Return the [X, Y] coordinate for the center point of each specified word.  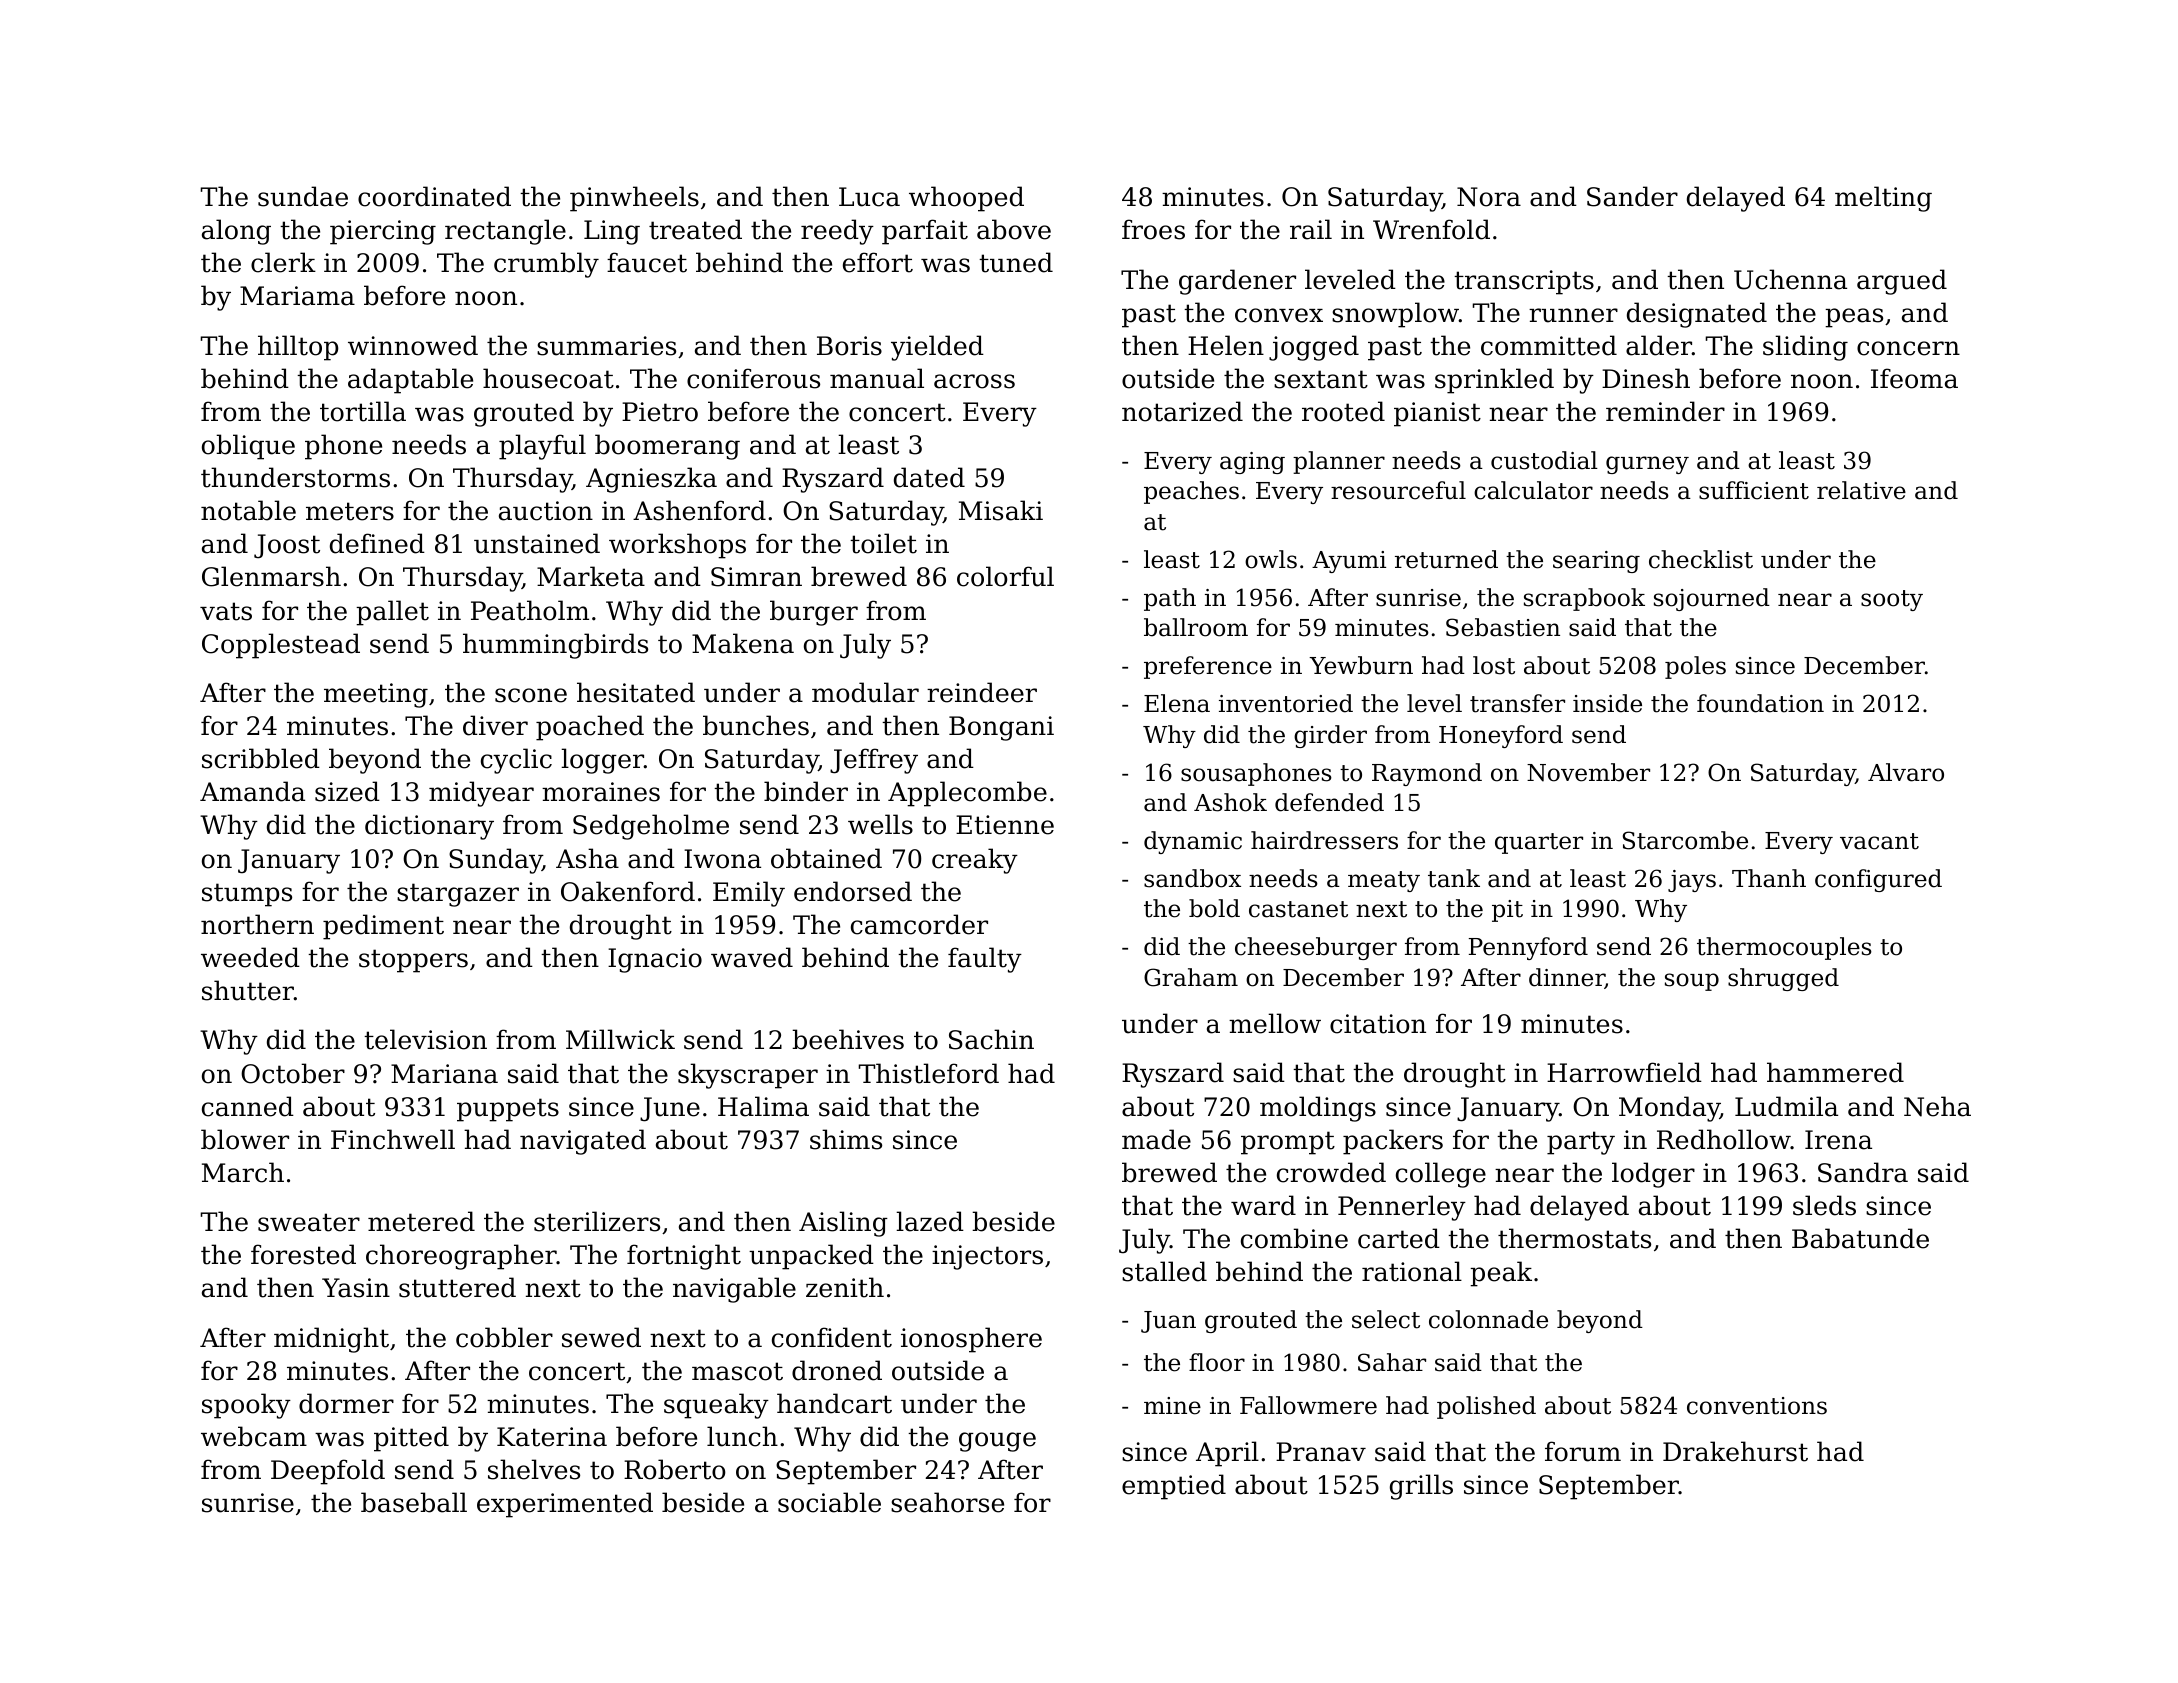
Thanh [1769, 878]
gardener [1237, 282]
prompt [1288, 1143]
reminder [1665, 411]
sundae [303, 196]
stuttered [457, 1287]
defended [1329, 802]
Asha [587, 858]
